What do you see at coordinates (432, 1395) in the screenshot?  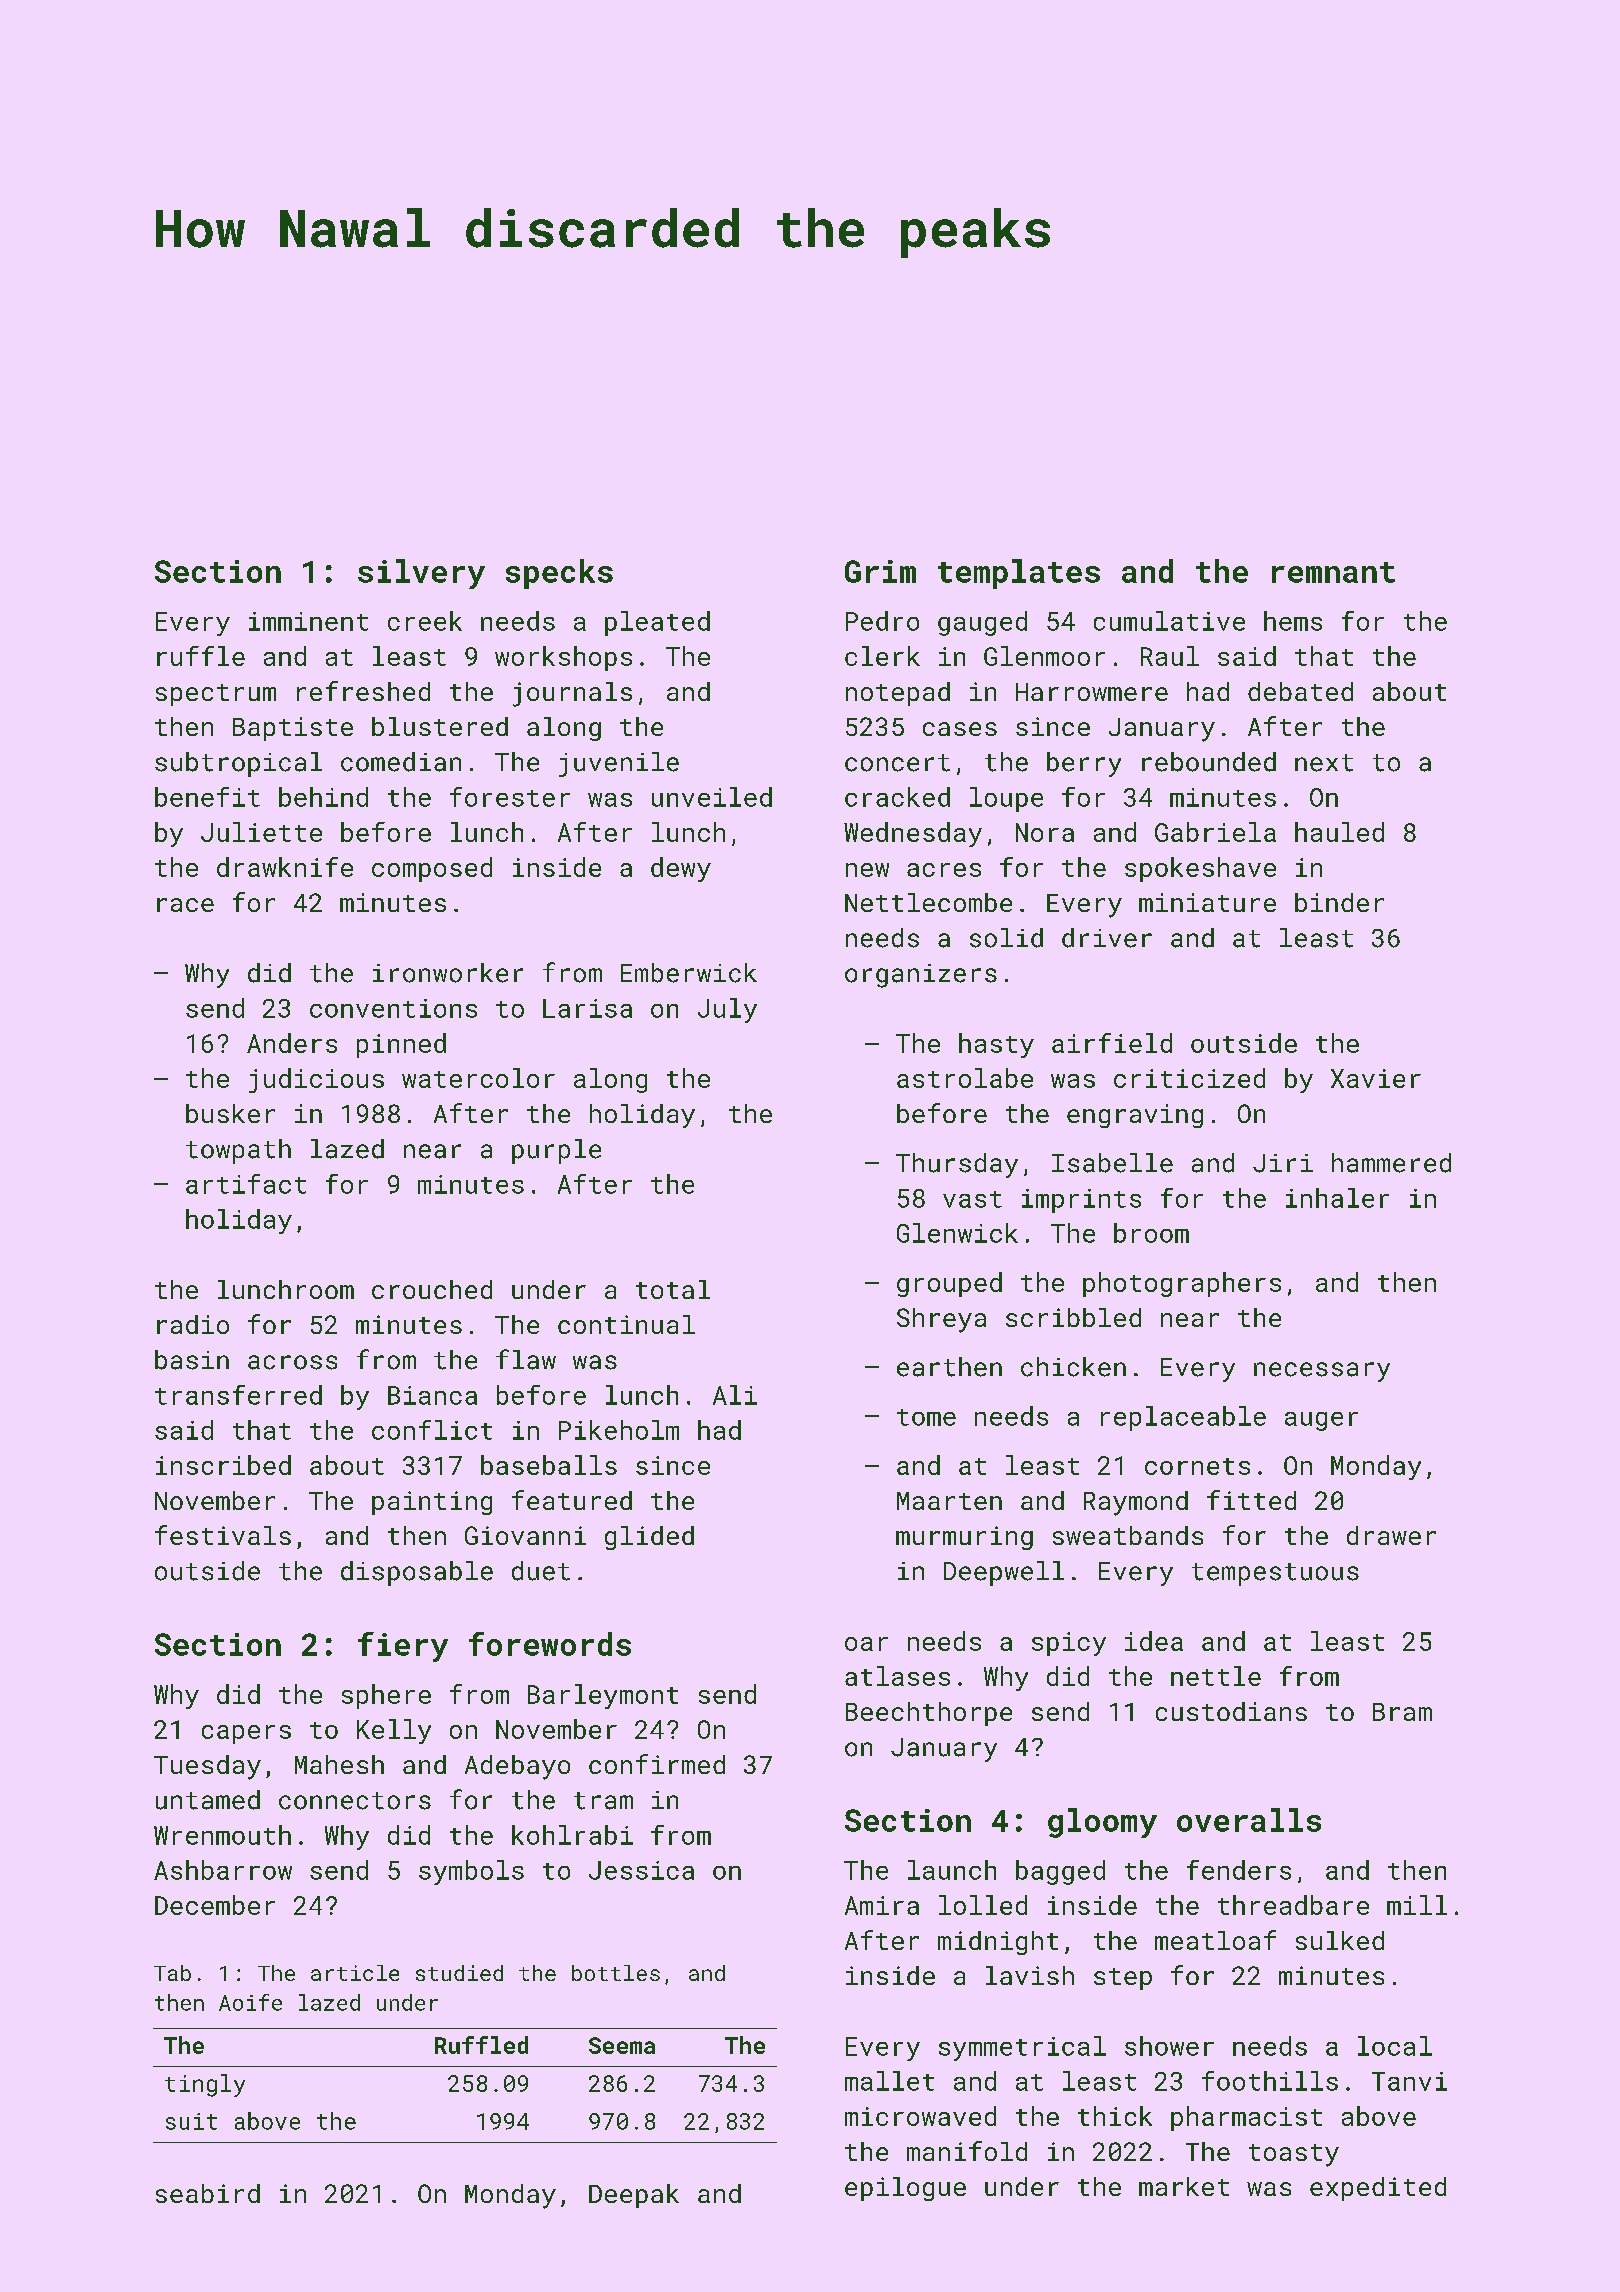 I see `Bianca` at bounding box center [432, 1395].
